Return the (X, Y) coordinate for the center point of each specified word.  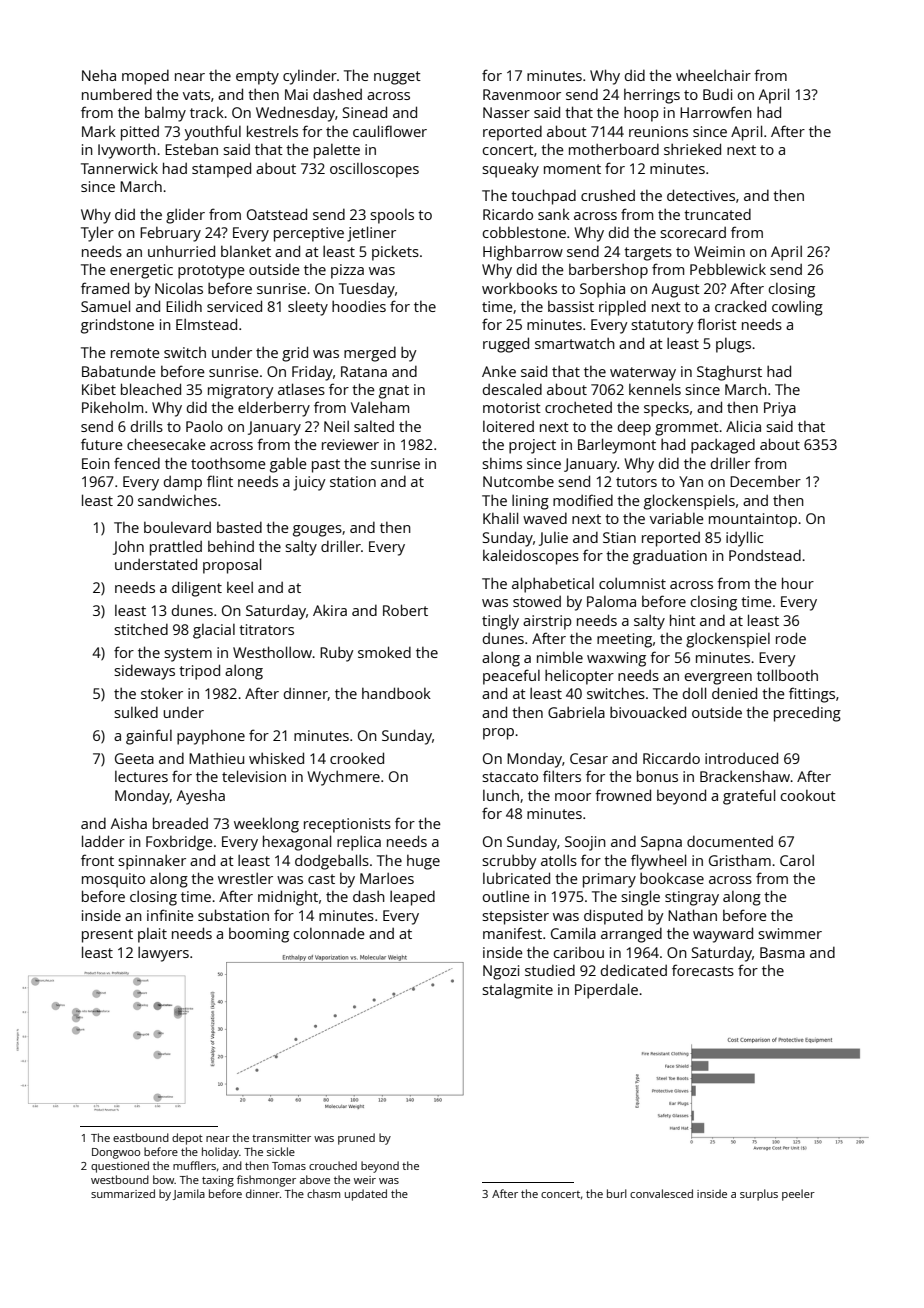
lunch (501, 795)
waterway (643, 374)
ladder (103, 841)
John (128, 547)
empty (257, 78)
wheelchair (713, 75)
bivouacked (648, 712)
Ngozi (501, 972)
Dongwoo (116, 1153)
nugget (397, 78)
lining (530, 502)
